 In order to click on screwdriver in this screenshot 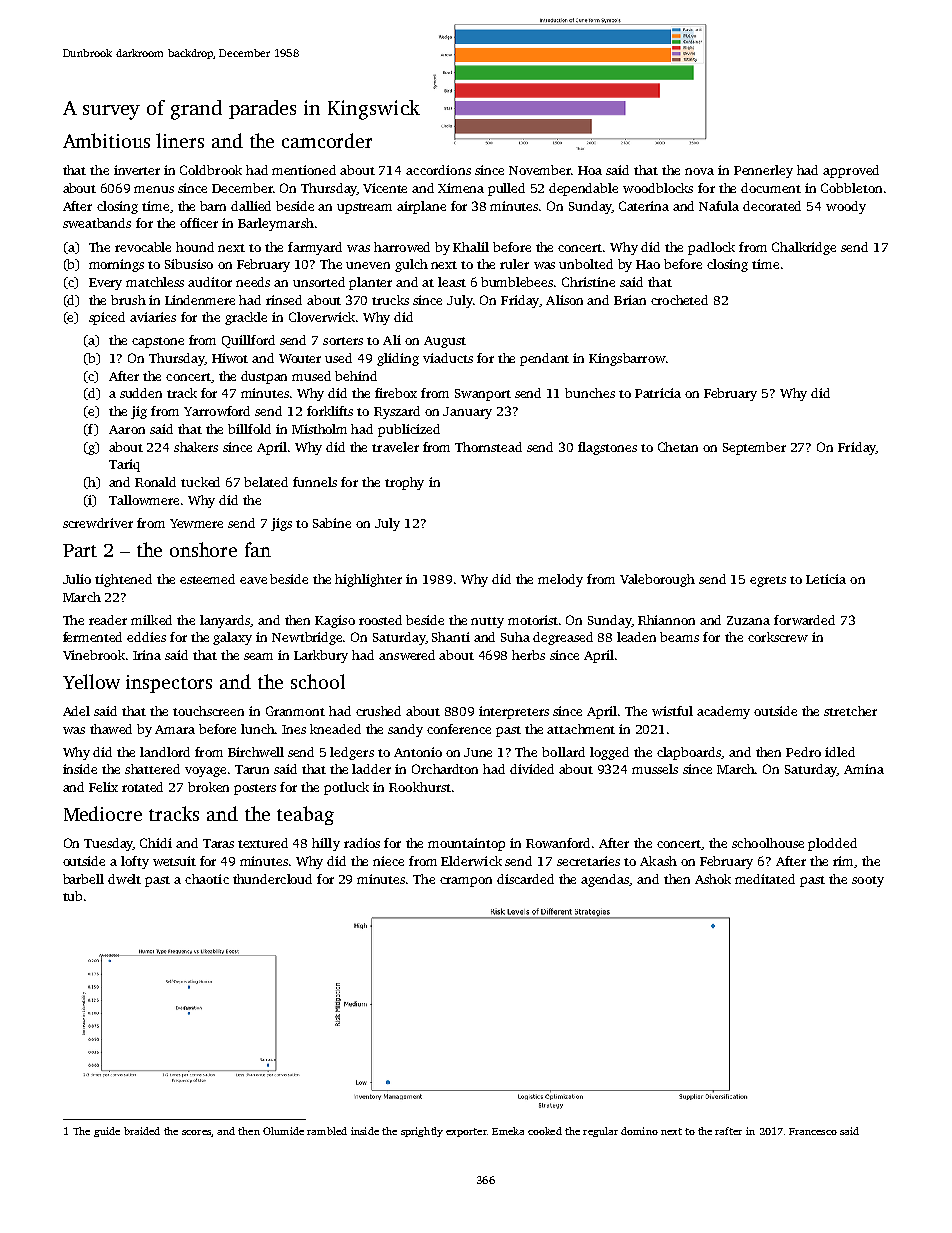, I will do `click(98, 523)`.
